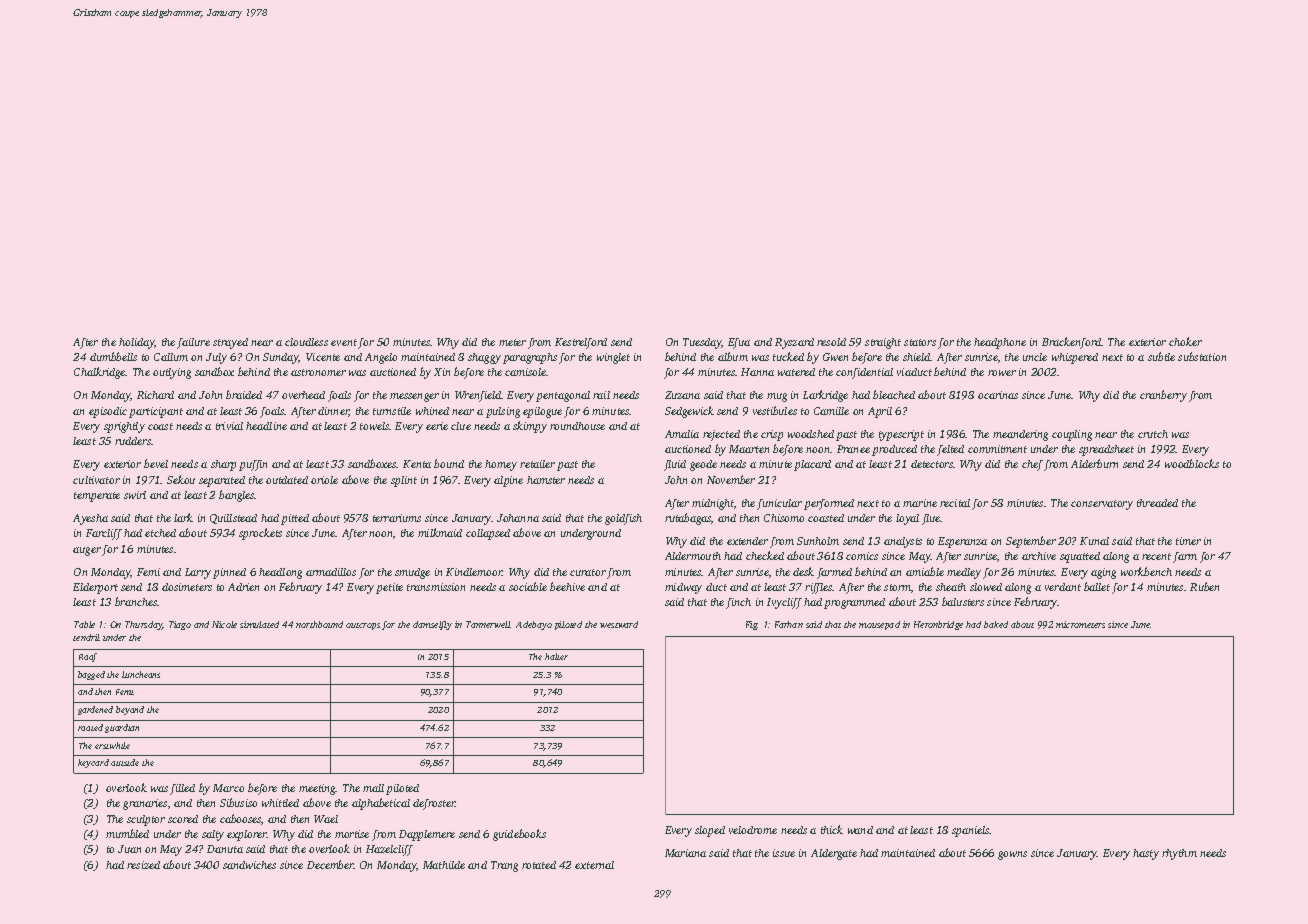 The height and width of the page is (924, 1308). What do you see at coordinates (998, 395) in the page?
I see `ocarinas` at bounding box center [998, 395].
